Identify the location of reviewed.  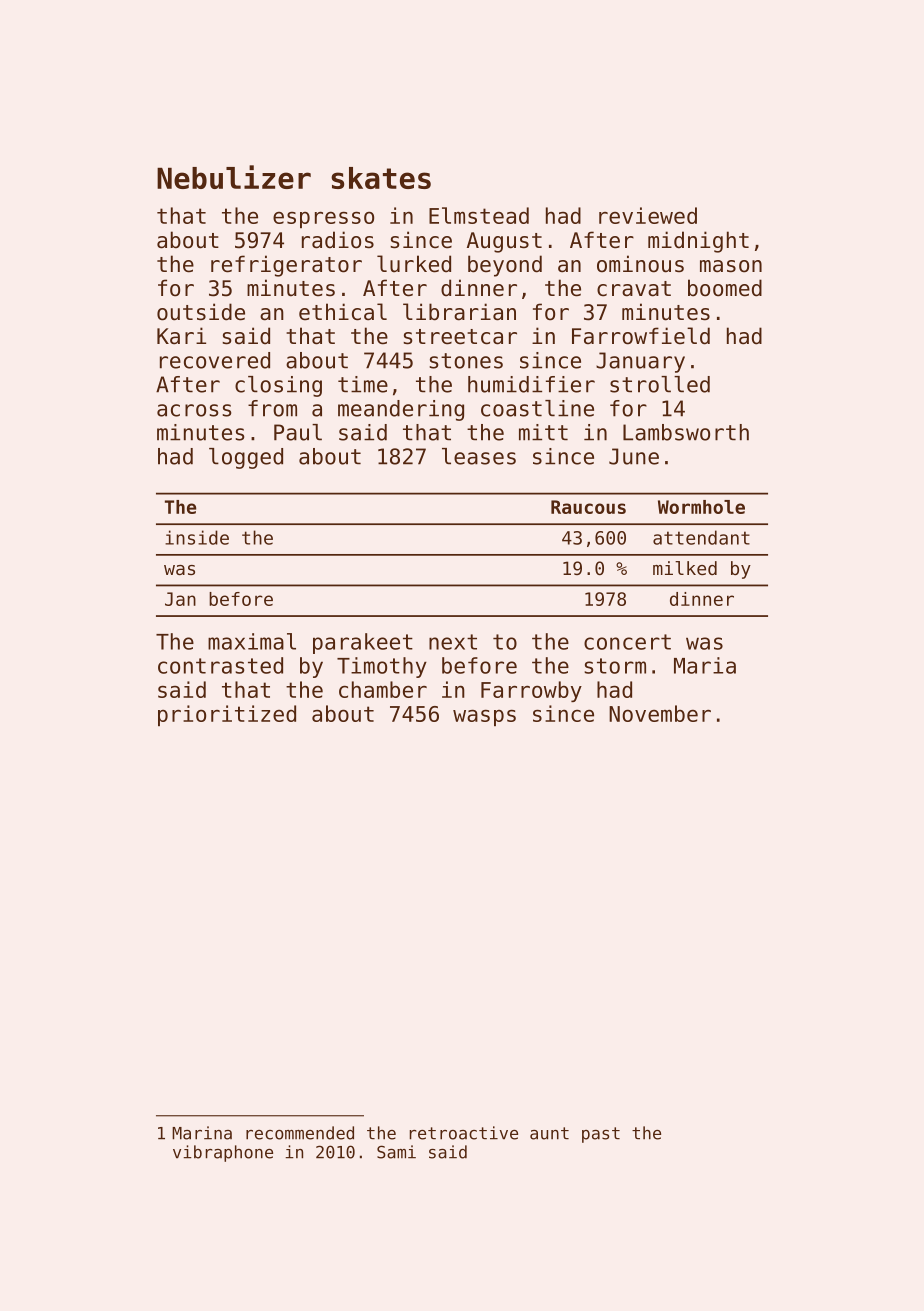
(648, 215).
